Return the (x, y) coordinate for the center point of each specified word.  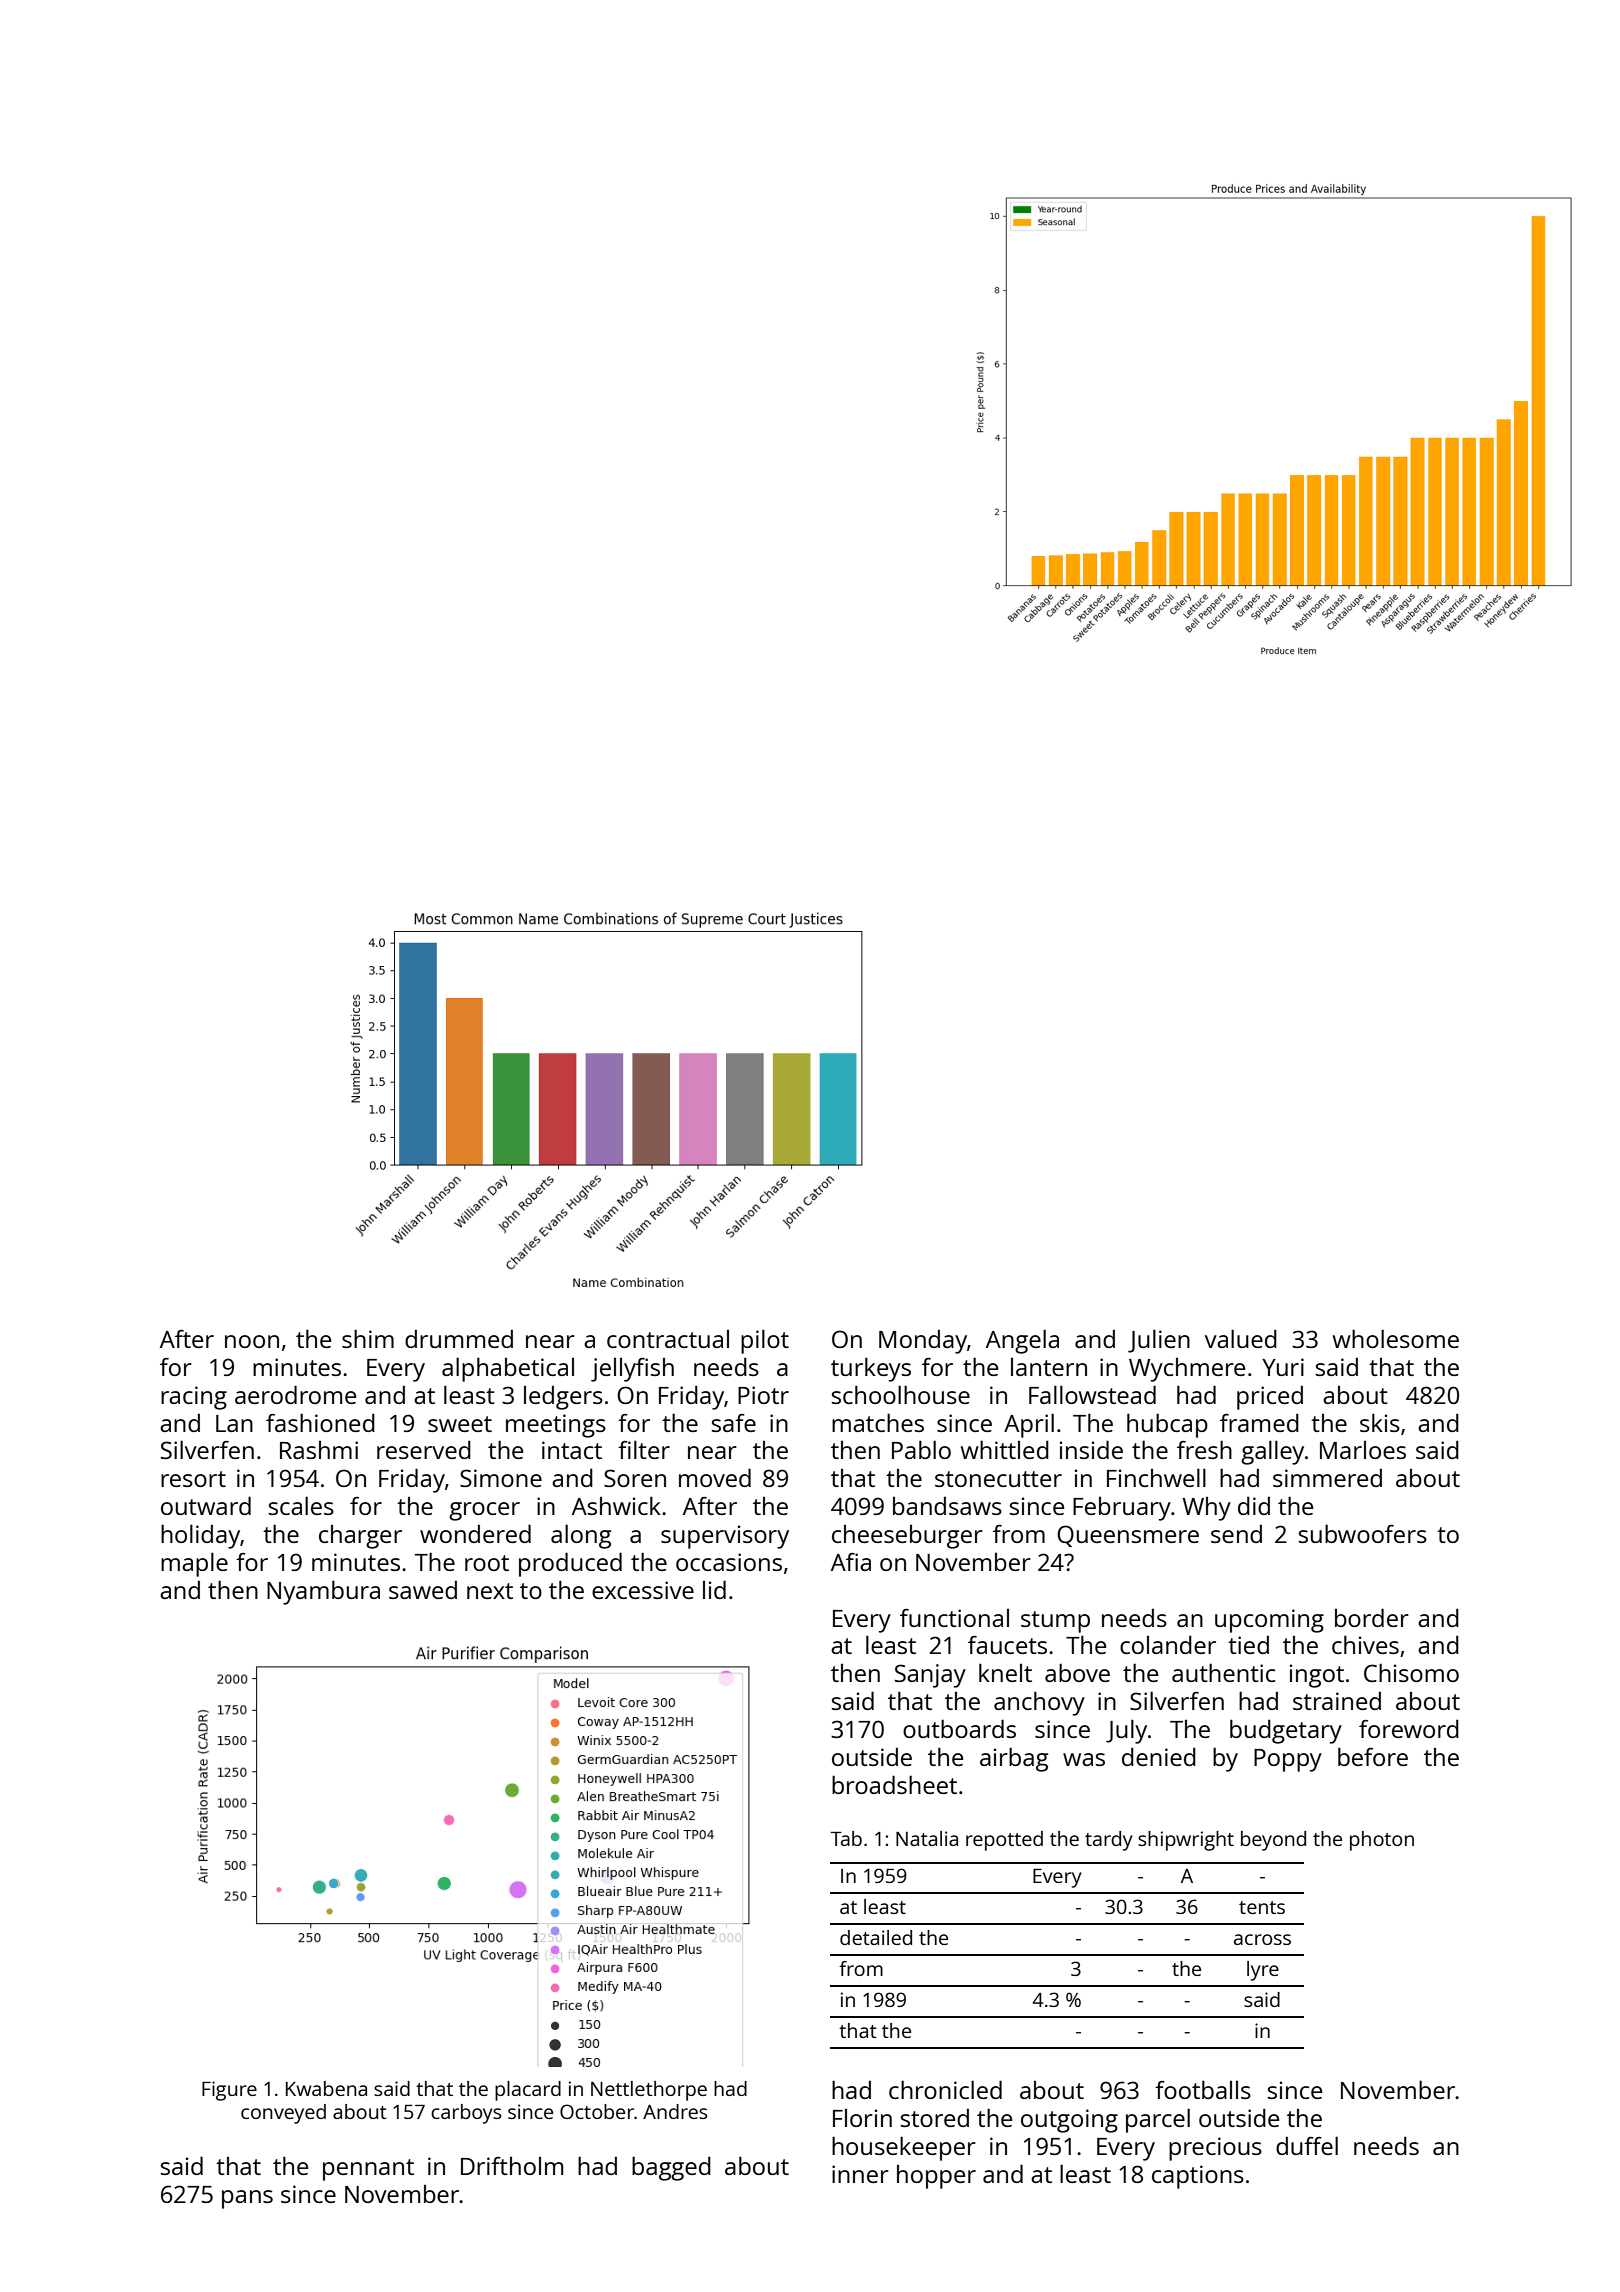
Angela (1022, 1341)
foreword (1409, 1728)
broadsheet (894, 1784)
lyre (1263, 1971)
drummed (459, 1339)
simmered (1327, 1478)
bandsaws (947, 1506)
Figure (229, 2091)
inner (860, 2174)
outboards (959, 1728)
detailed (876, 1937)
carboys (466, 2114)
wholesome (1396, 1338)
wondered (475, 1533)
